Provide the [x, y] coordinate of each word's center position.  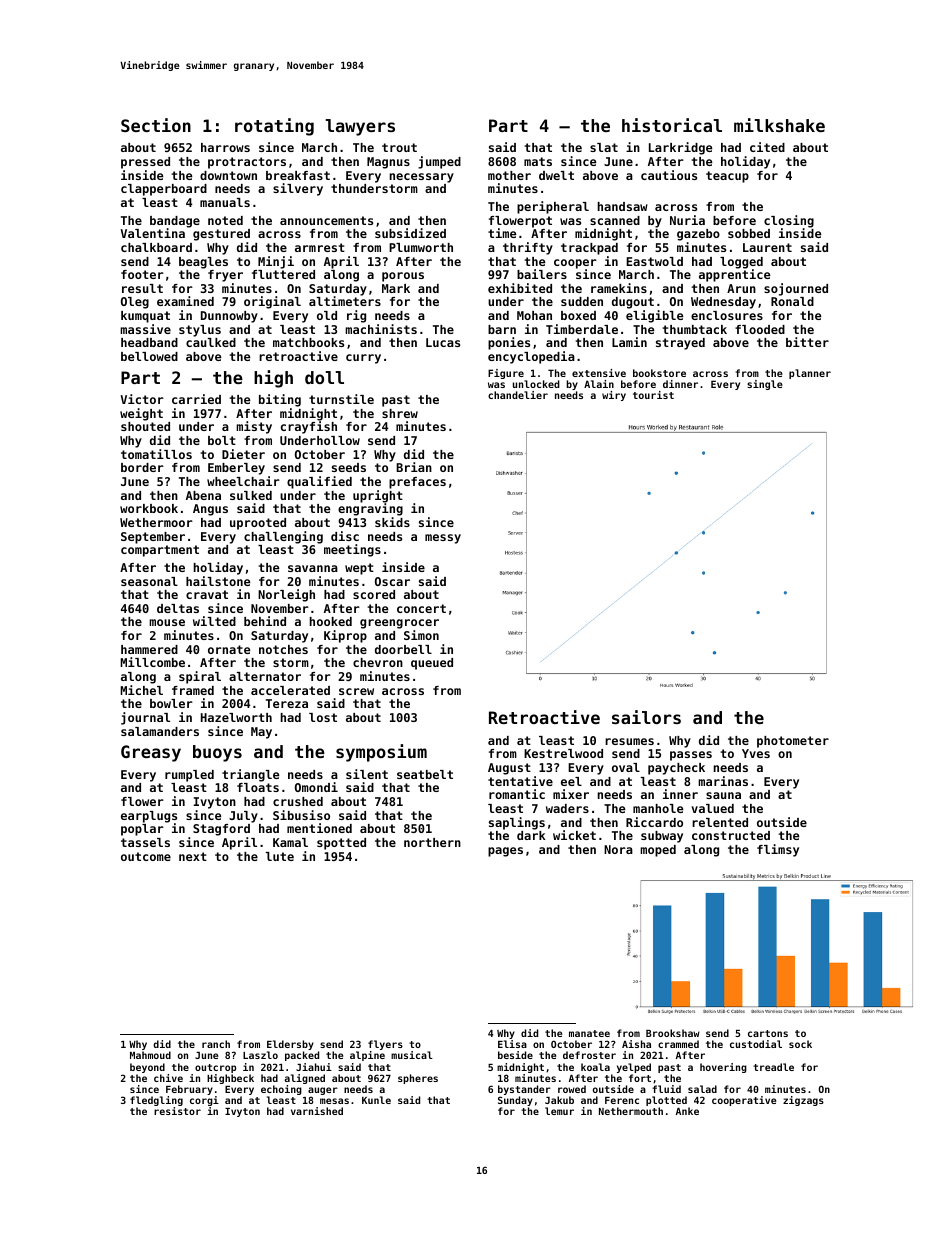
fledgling [156, 1101]
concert [421, 608]
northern [432, 842]
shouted [145, 426]
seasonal [149, 581]
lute [280, 856]
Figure [506, 374]
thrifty [528, 248]
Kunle [376, 1100]
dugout [633, 303]
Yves [756, 753]
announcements [326, 220]
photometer [793, 742]
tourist [653, 395]
